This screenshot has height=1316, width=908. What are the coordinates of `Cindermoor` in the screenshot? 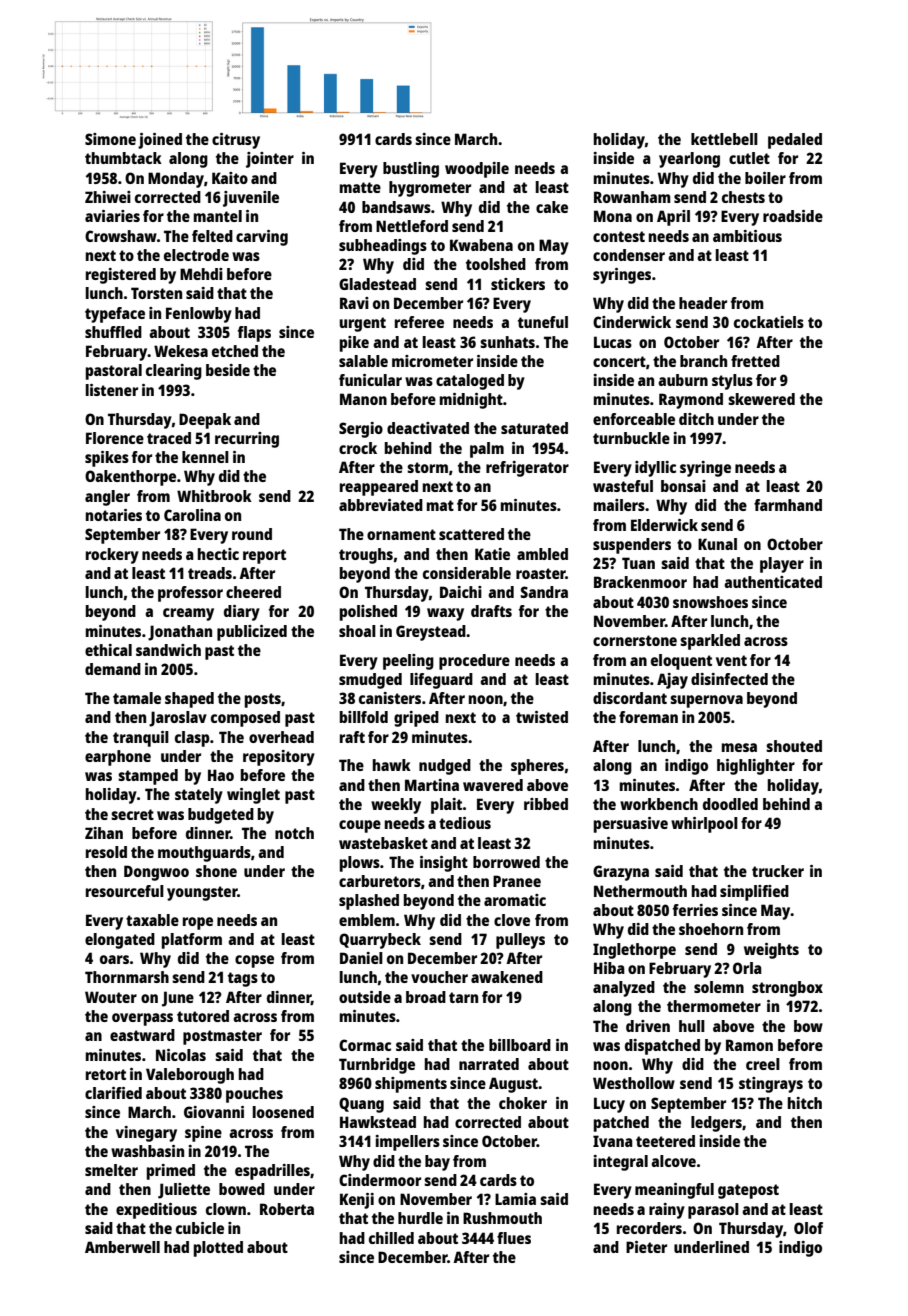 It's located at (380, 1180).
